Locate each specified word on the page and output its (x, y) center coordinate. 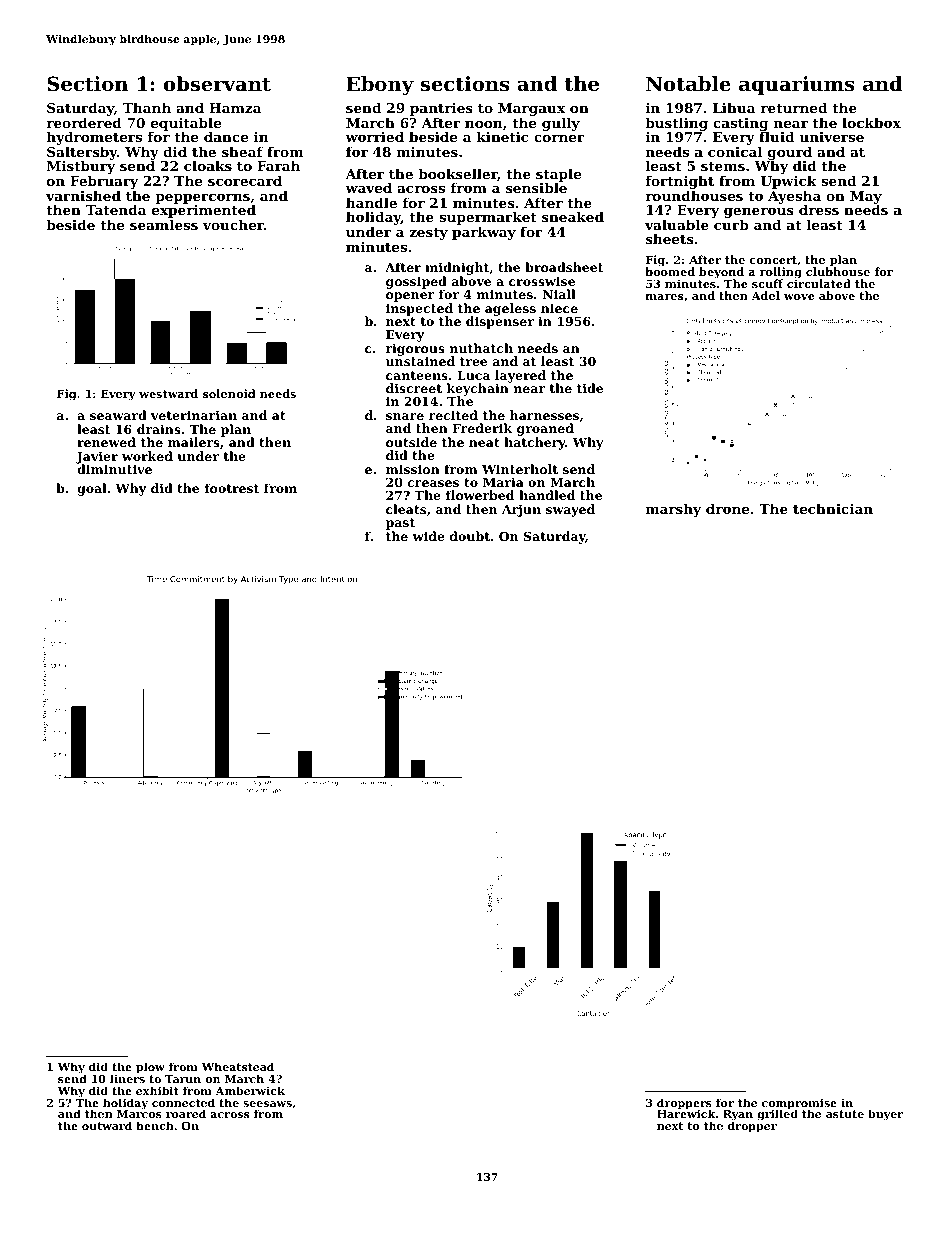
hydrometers (94, 138)
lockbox (871, 122)
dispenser (500, 322)
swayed (570, 510)
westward (168, 393)
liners (127, 1078)
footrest (232, 488)
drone (727, 508)
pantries (441, 109)
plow (150, 1068)
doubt (470, 536)
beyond (721, 273)
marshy (673, 510)
